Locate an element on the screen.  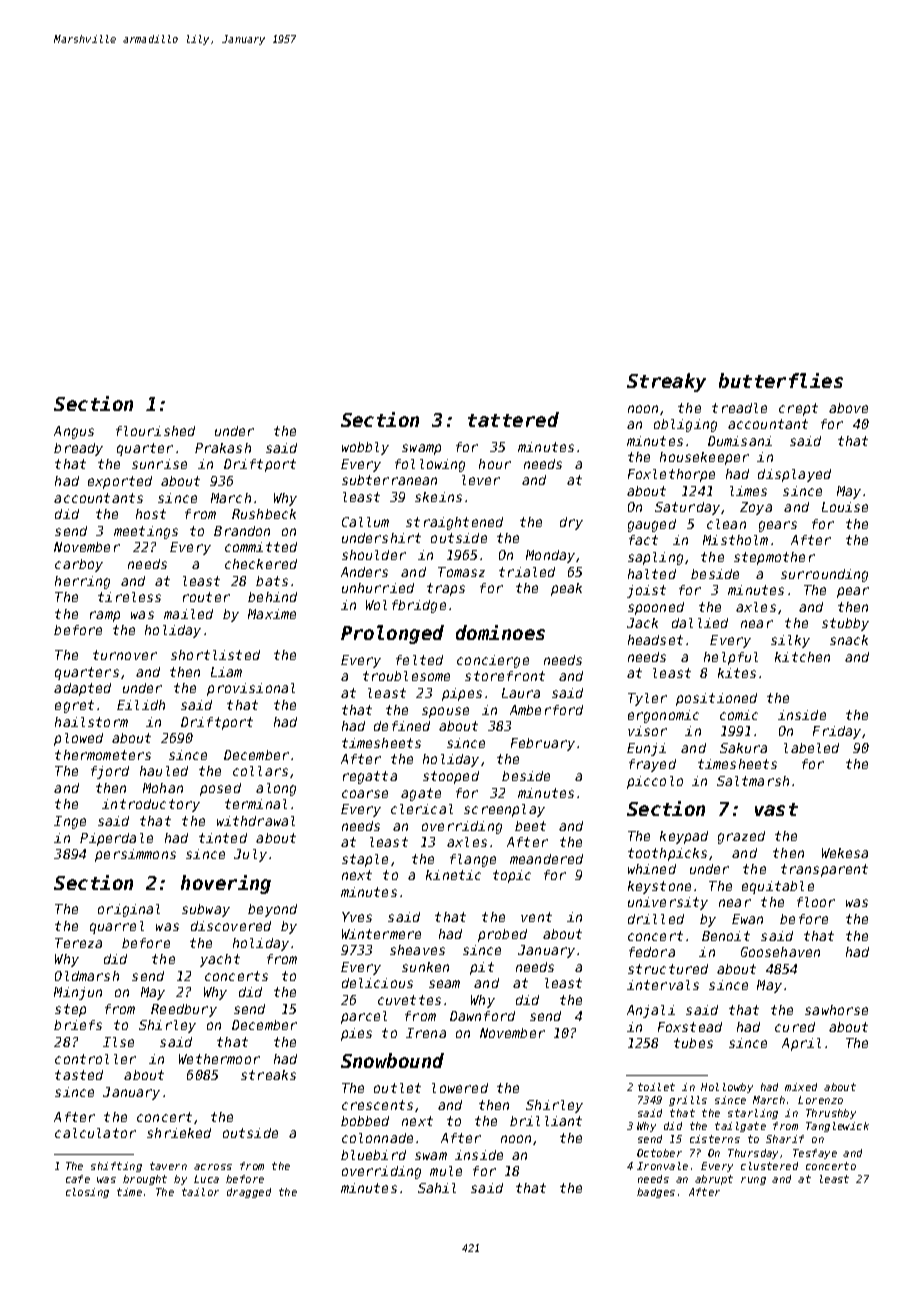
flourished is located at coordinates (155, 431).
